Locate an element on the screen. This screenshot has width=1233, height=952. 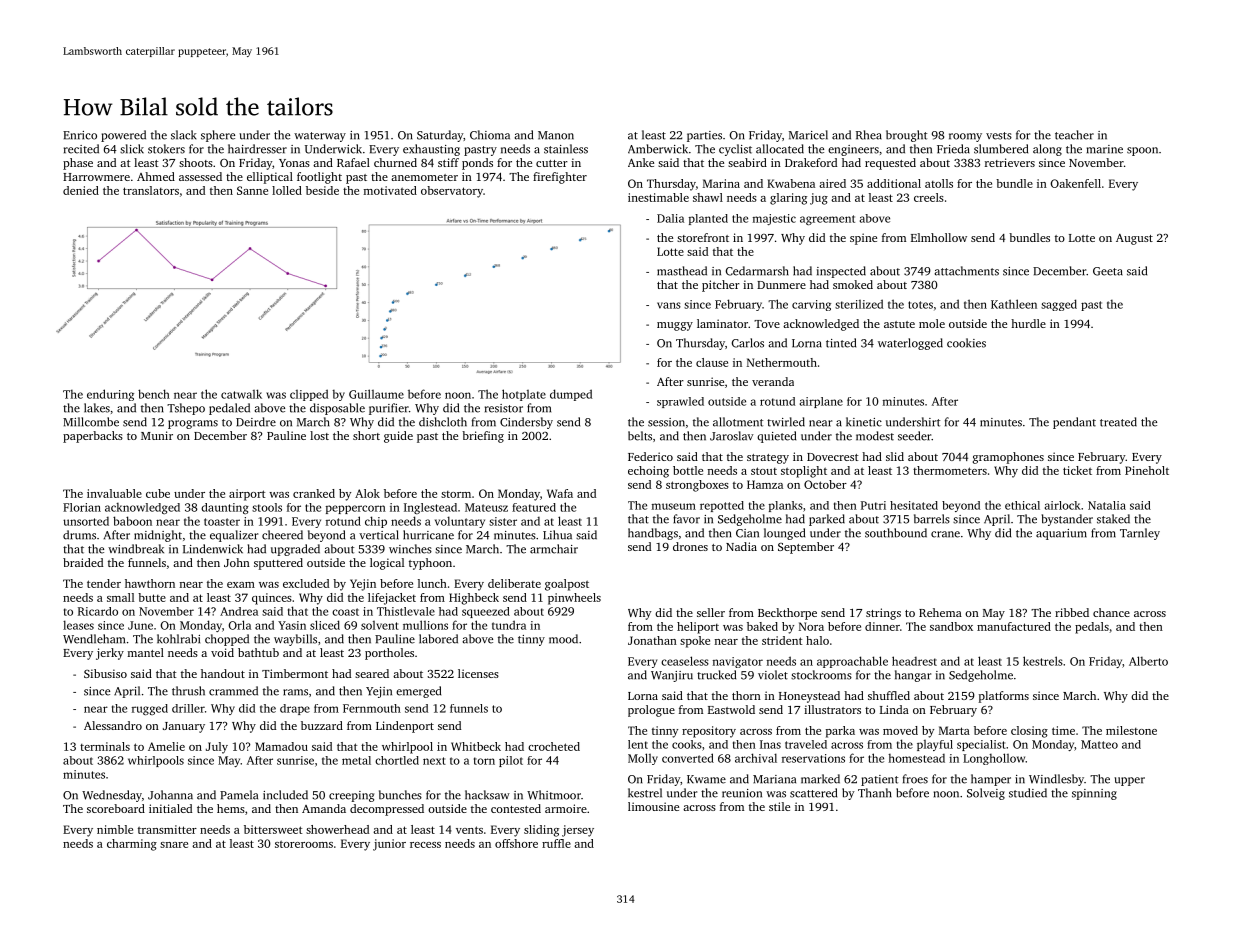
Andrea is located at coordinates (239, 611).
